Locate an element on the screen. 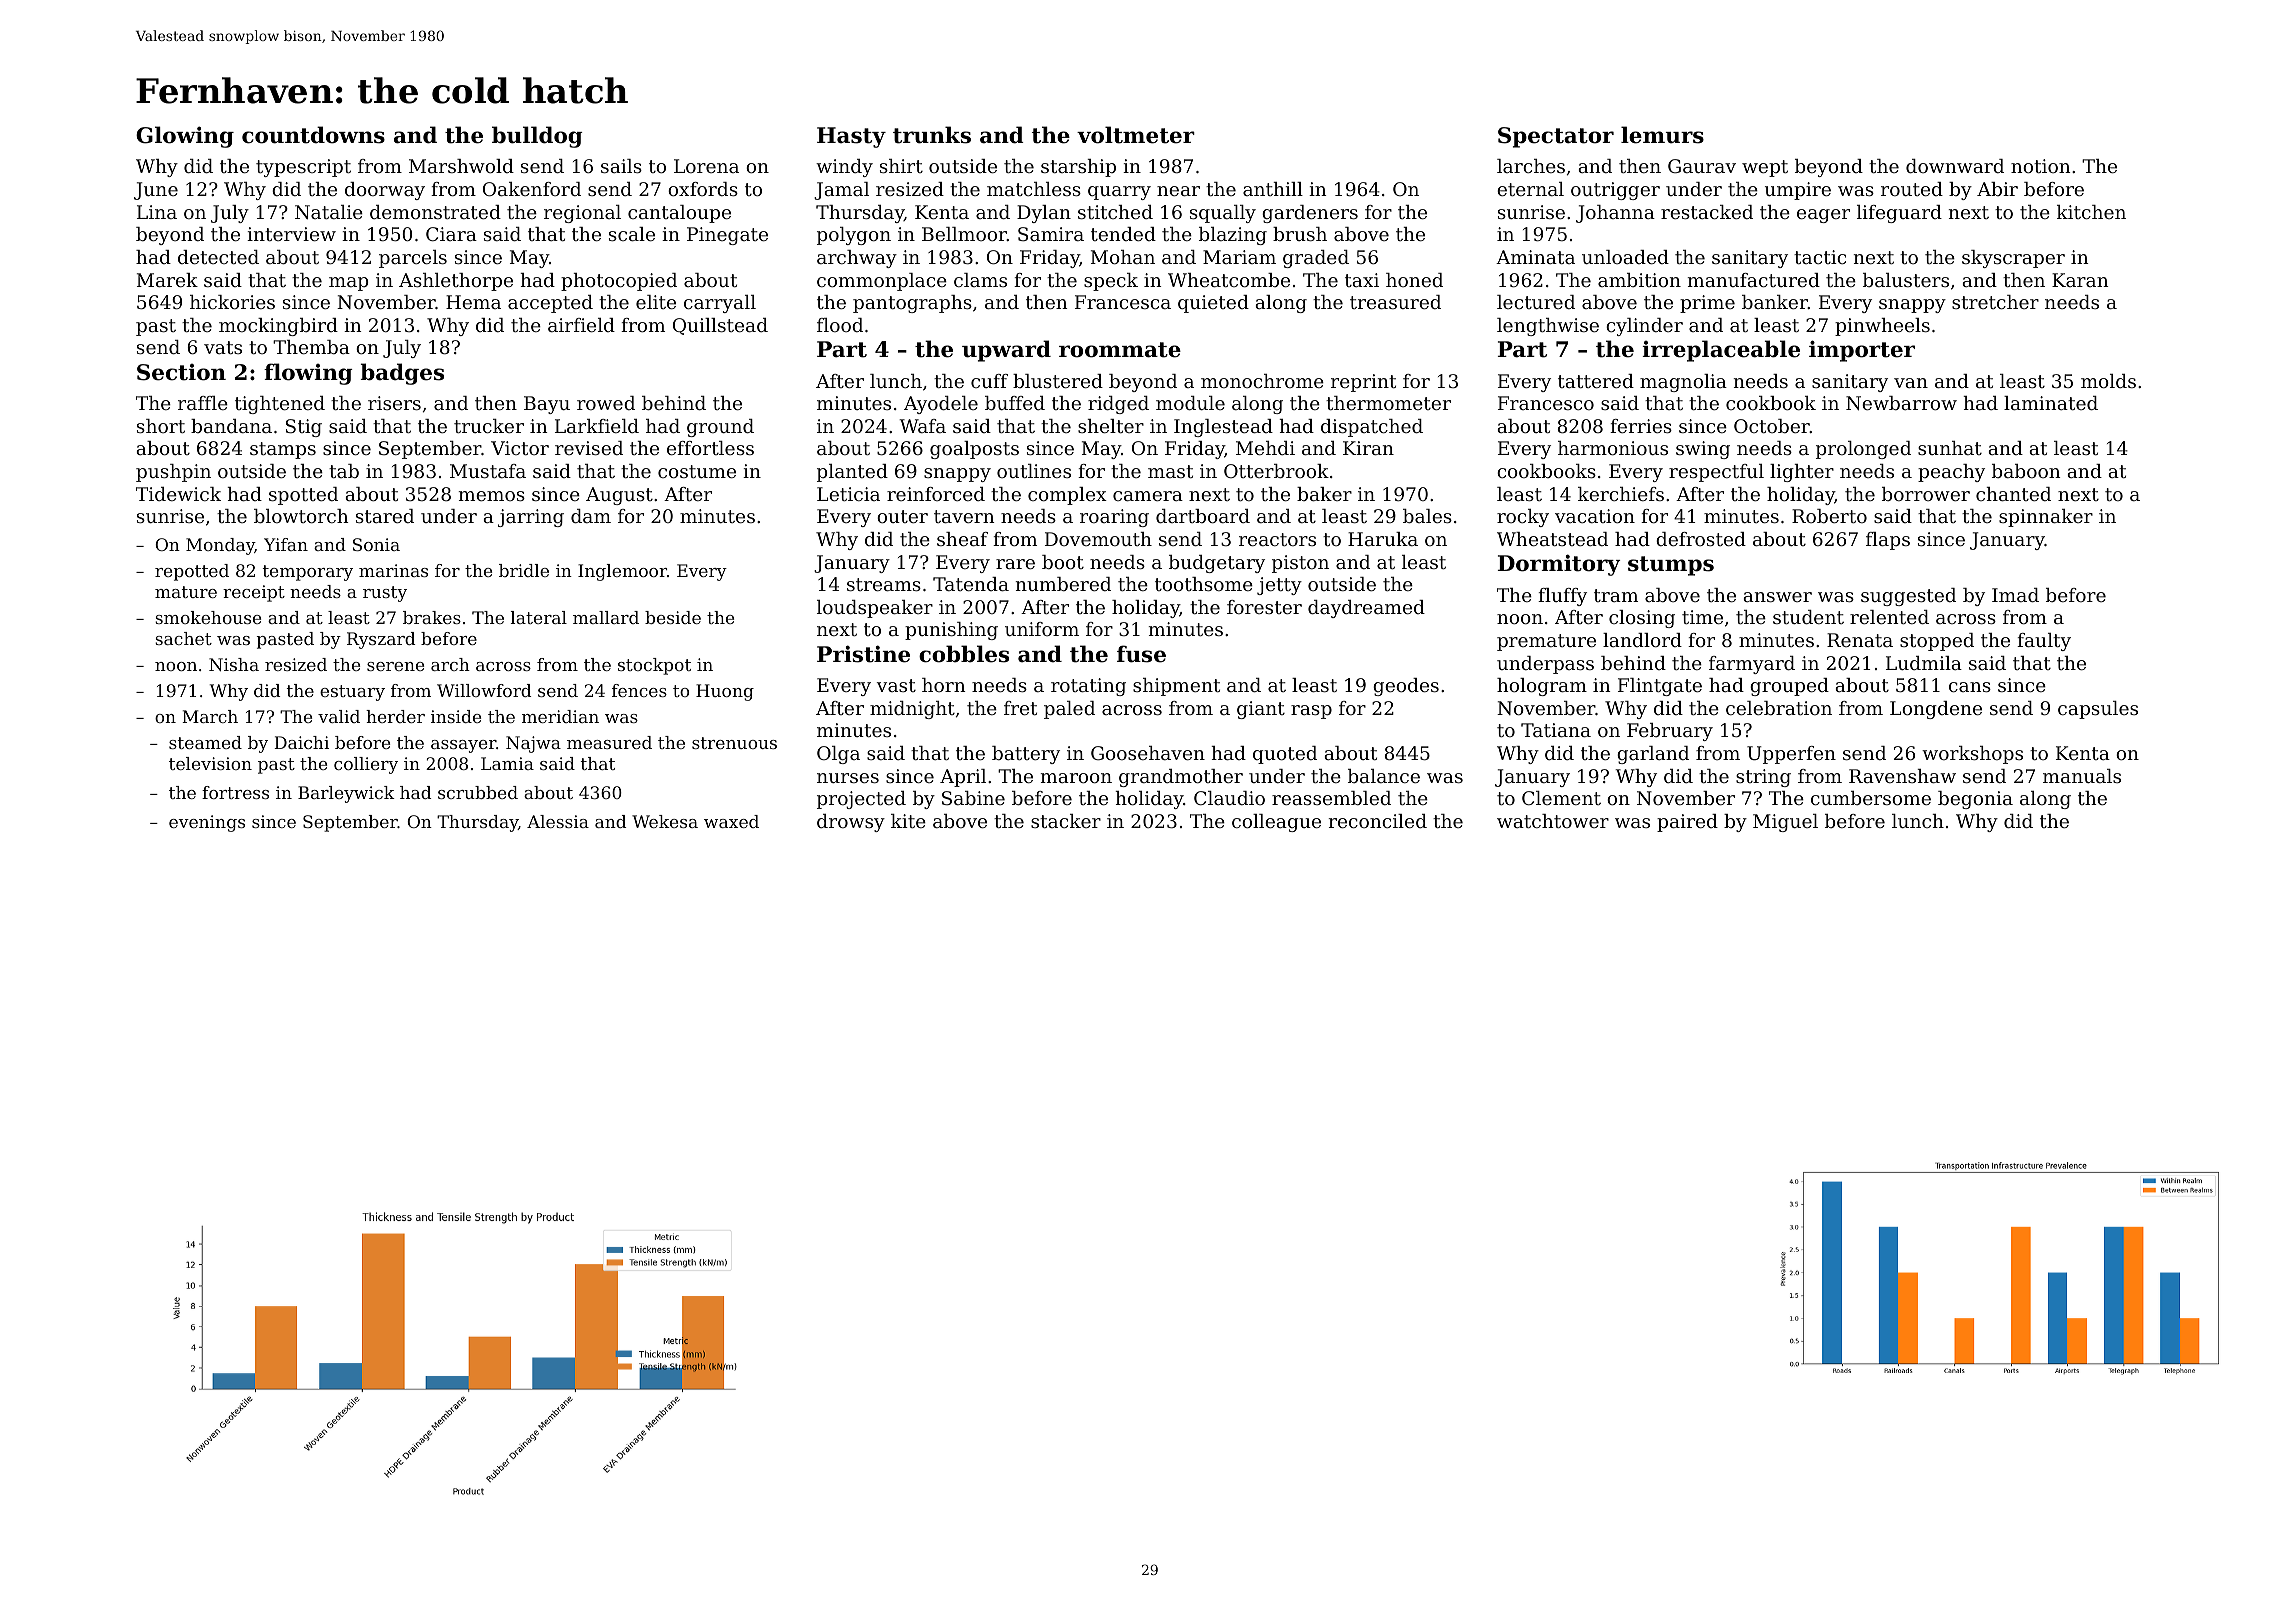  sheaf is located at coordinates (962, 539).
